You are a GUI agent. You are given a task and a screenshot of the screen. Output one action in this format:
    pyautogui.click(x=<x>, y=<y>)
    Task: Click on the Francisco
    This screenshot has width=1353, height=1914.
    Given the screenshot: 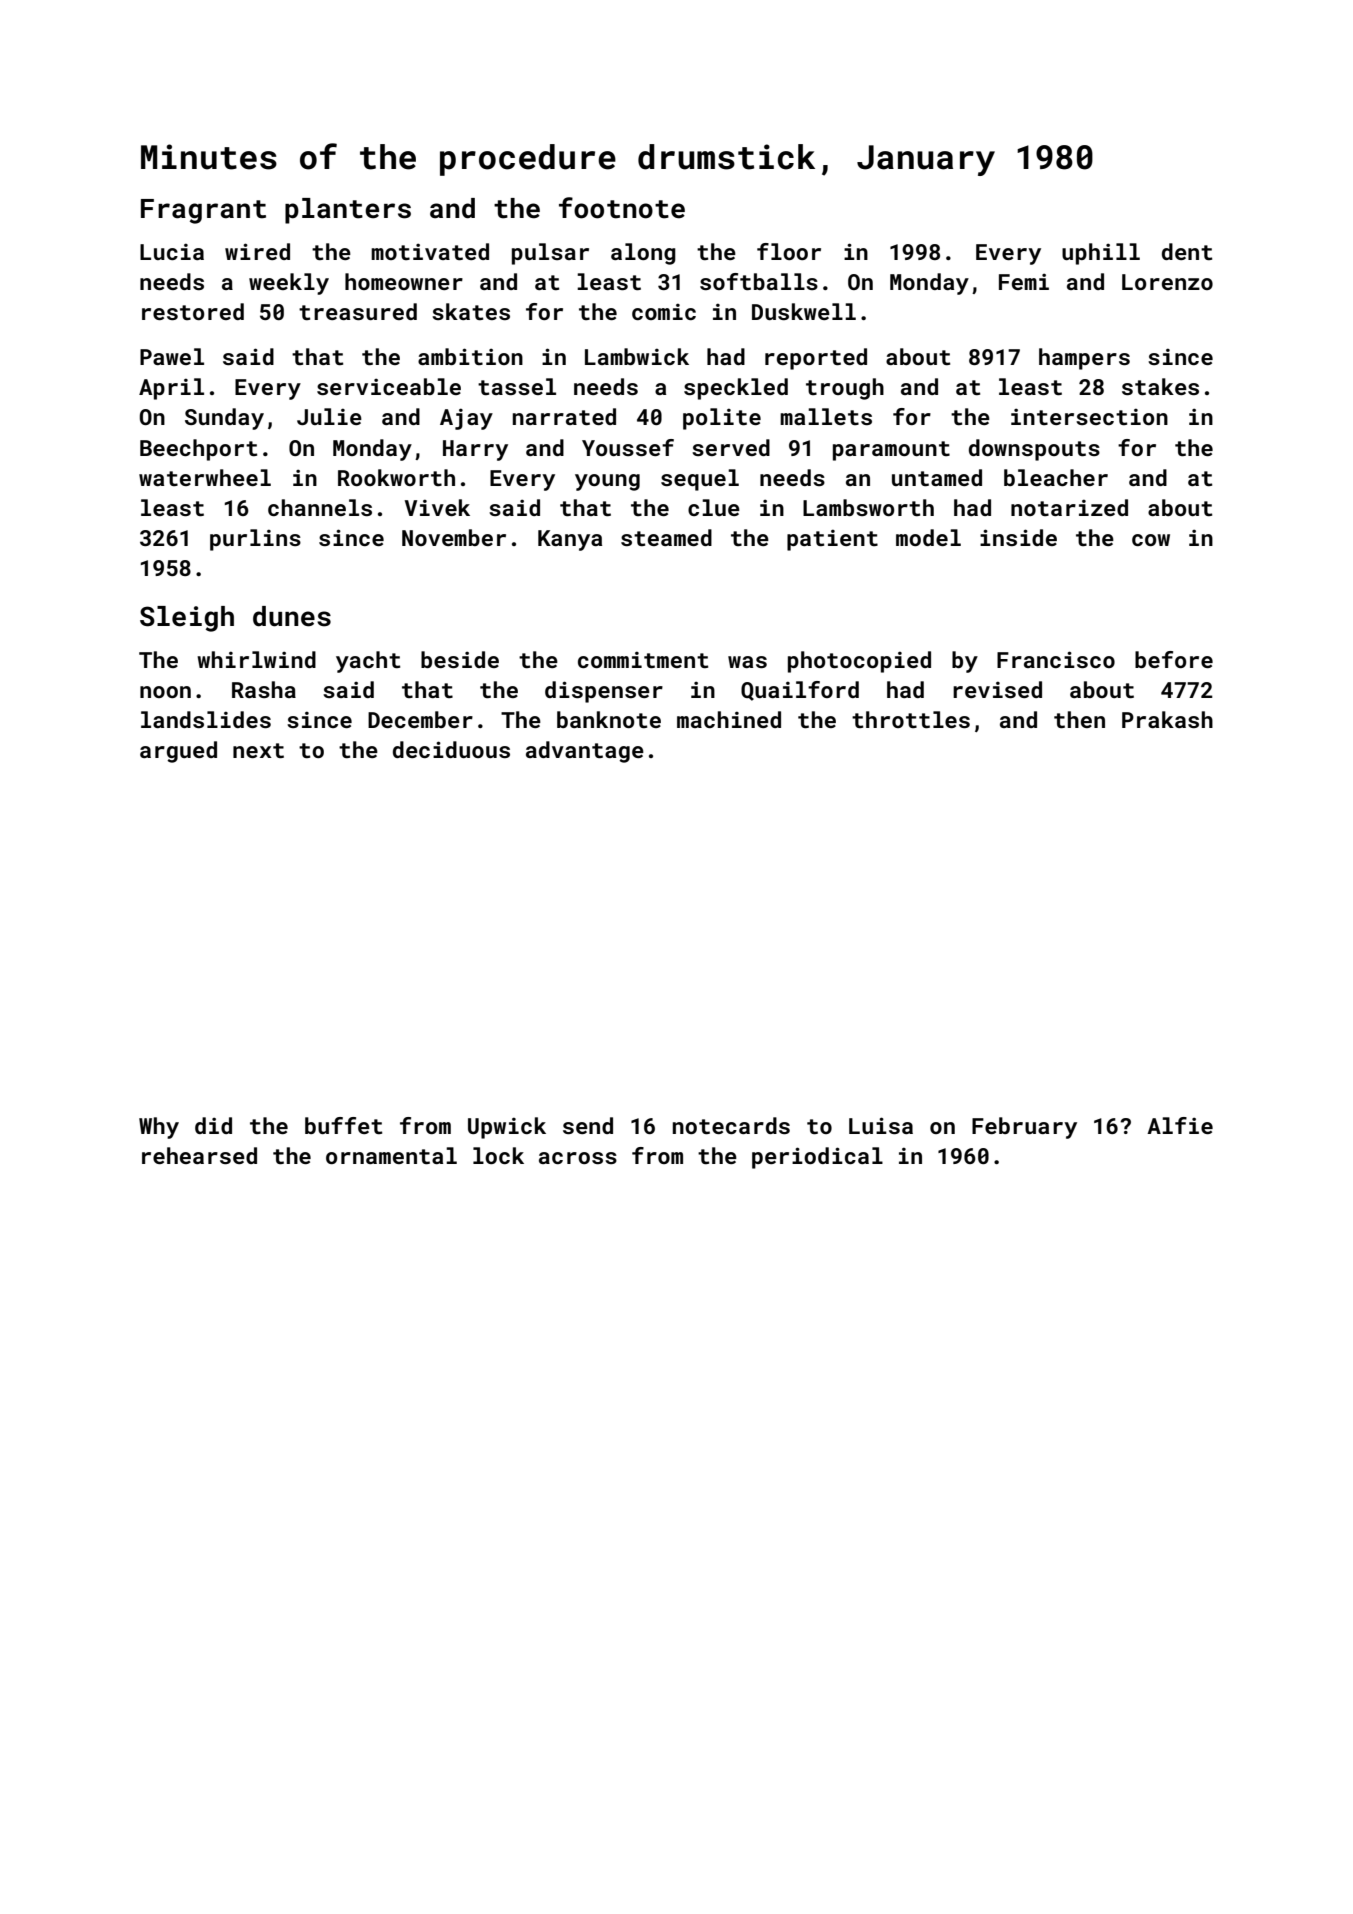 What is the action you would take?
    pyautogui.click(x=1056, y=659)
